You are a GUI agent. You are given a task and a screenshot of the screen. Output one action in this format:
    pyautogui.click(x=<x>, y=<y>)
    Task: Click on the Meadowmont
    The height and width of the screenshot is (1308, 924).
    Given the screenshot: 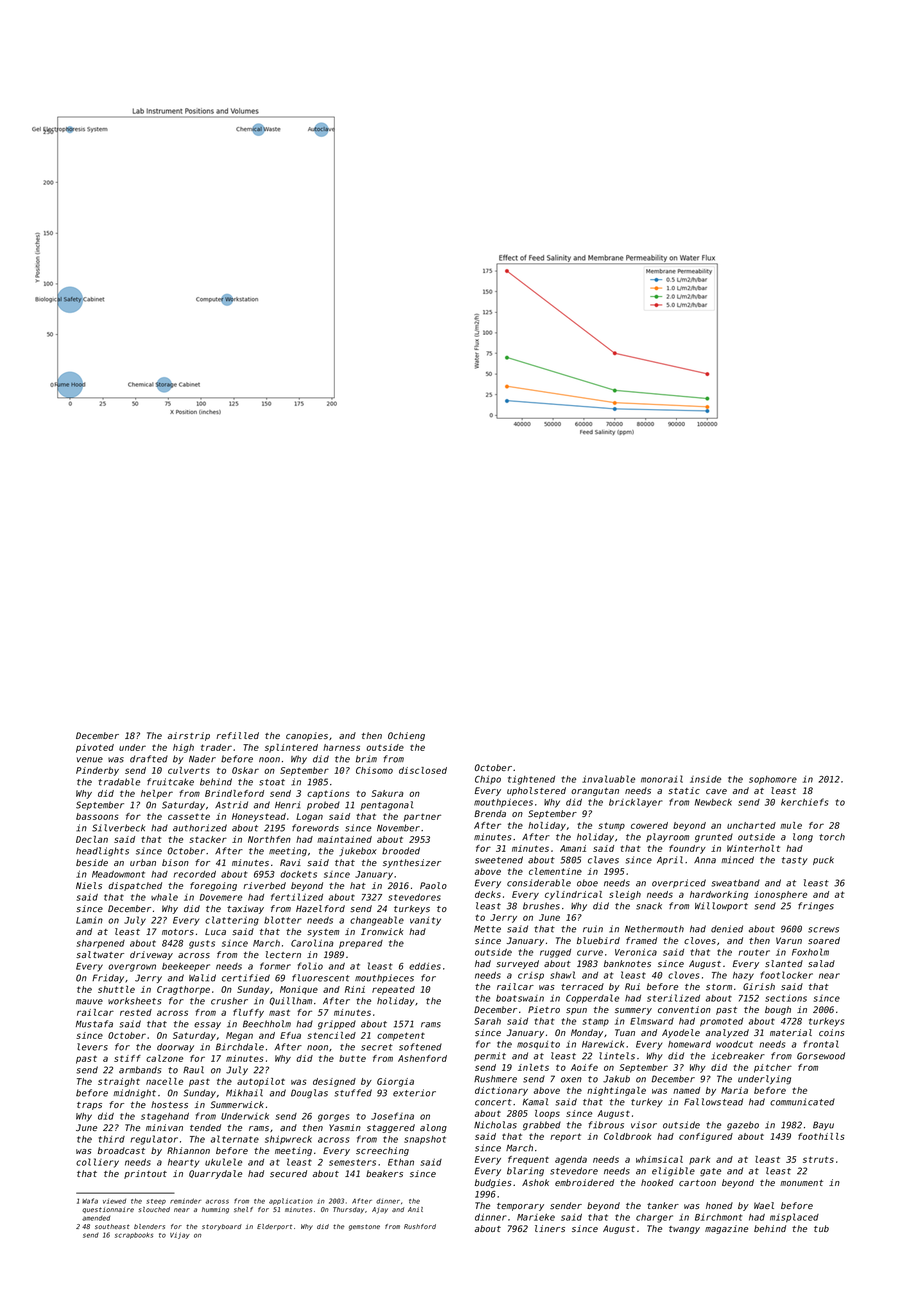 What is the action you would take?
    pyautogui.click(x=118, y=874)
